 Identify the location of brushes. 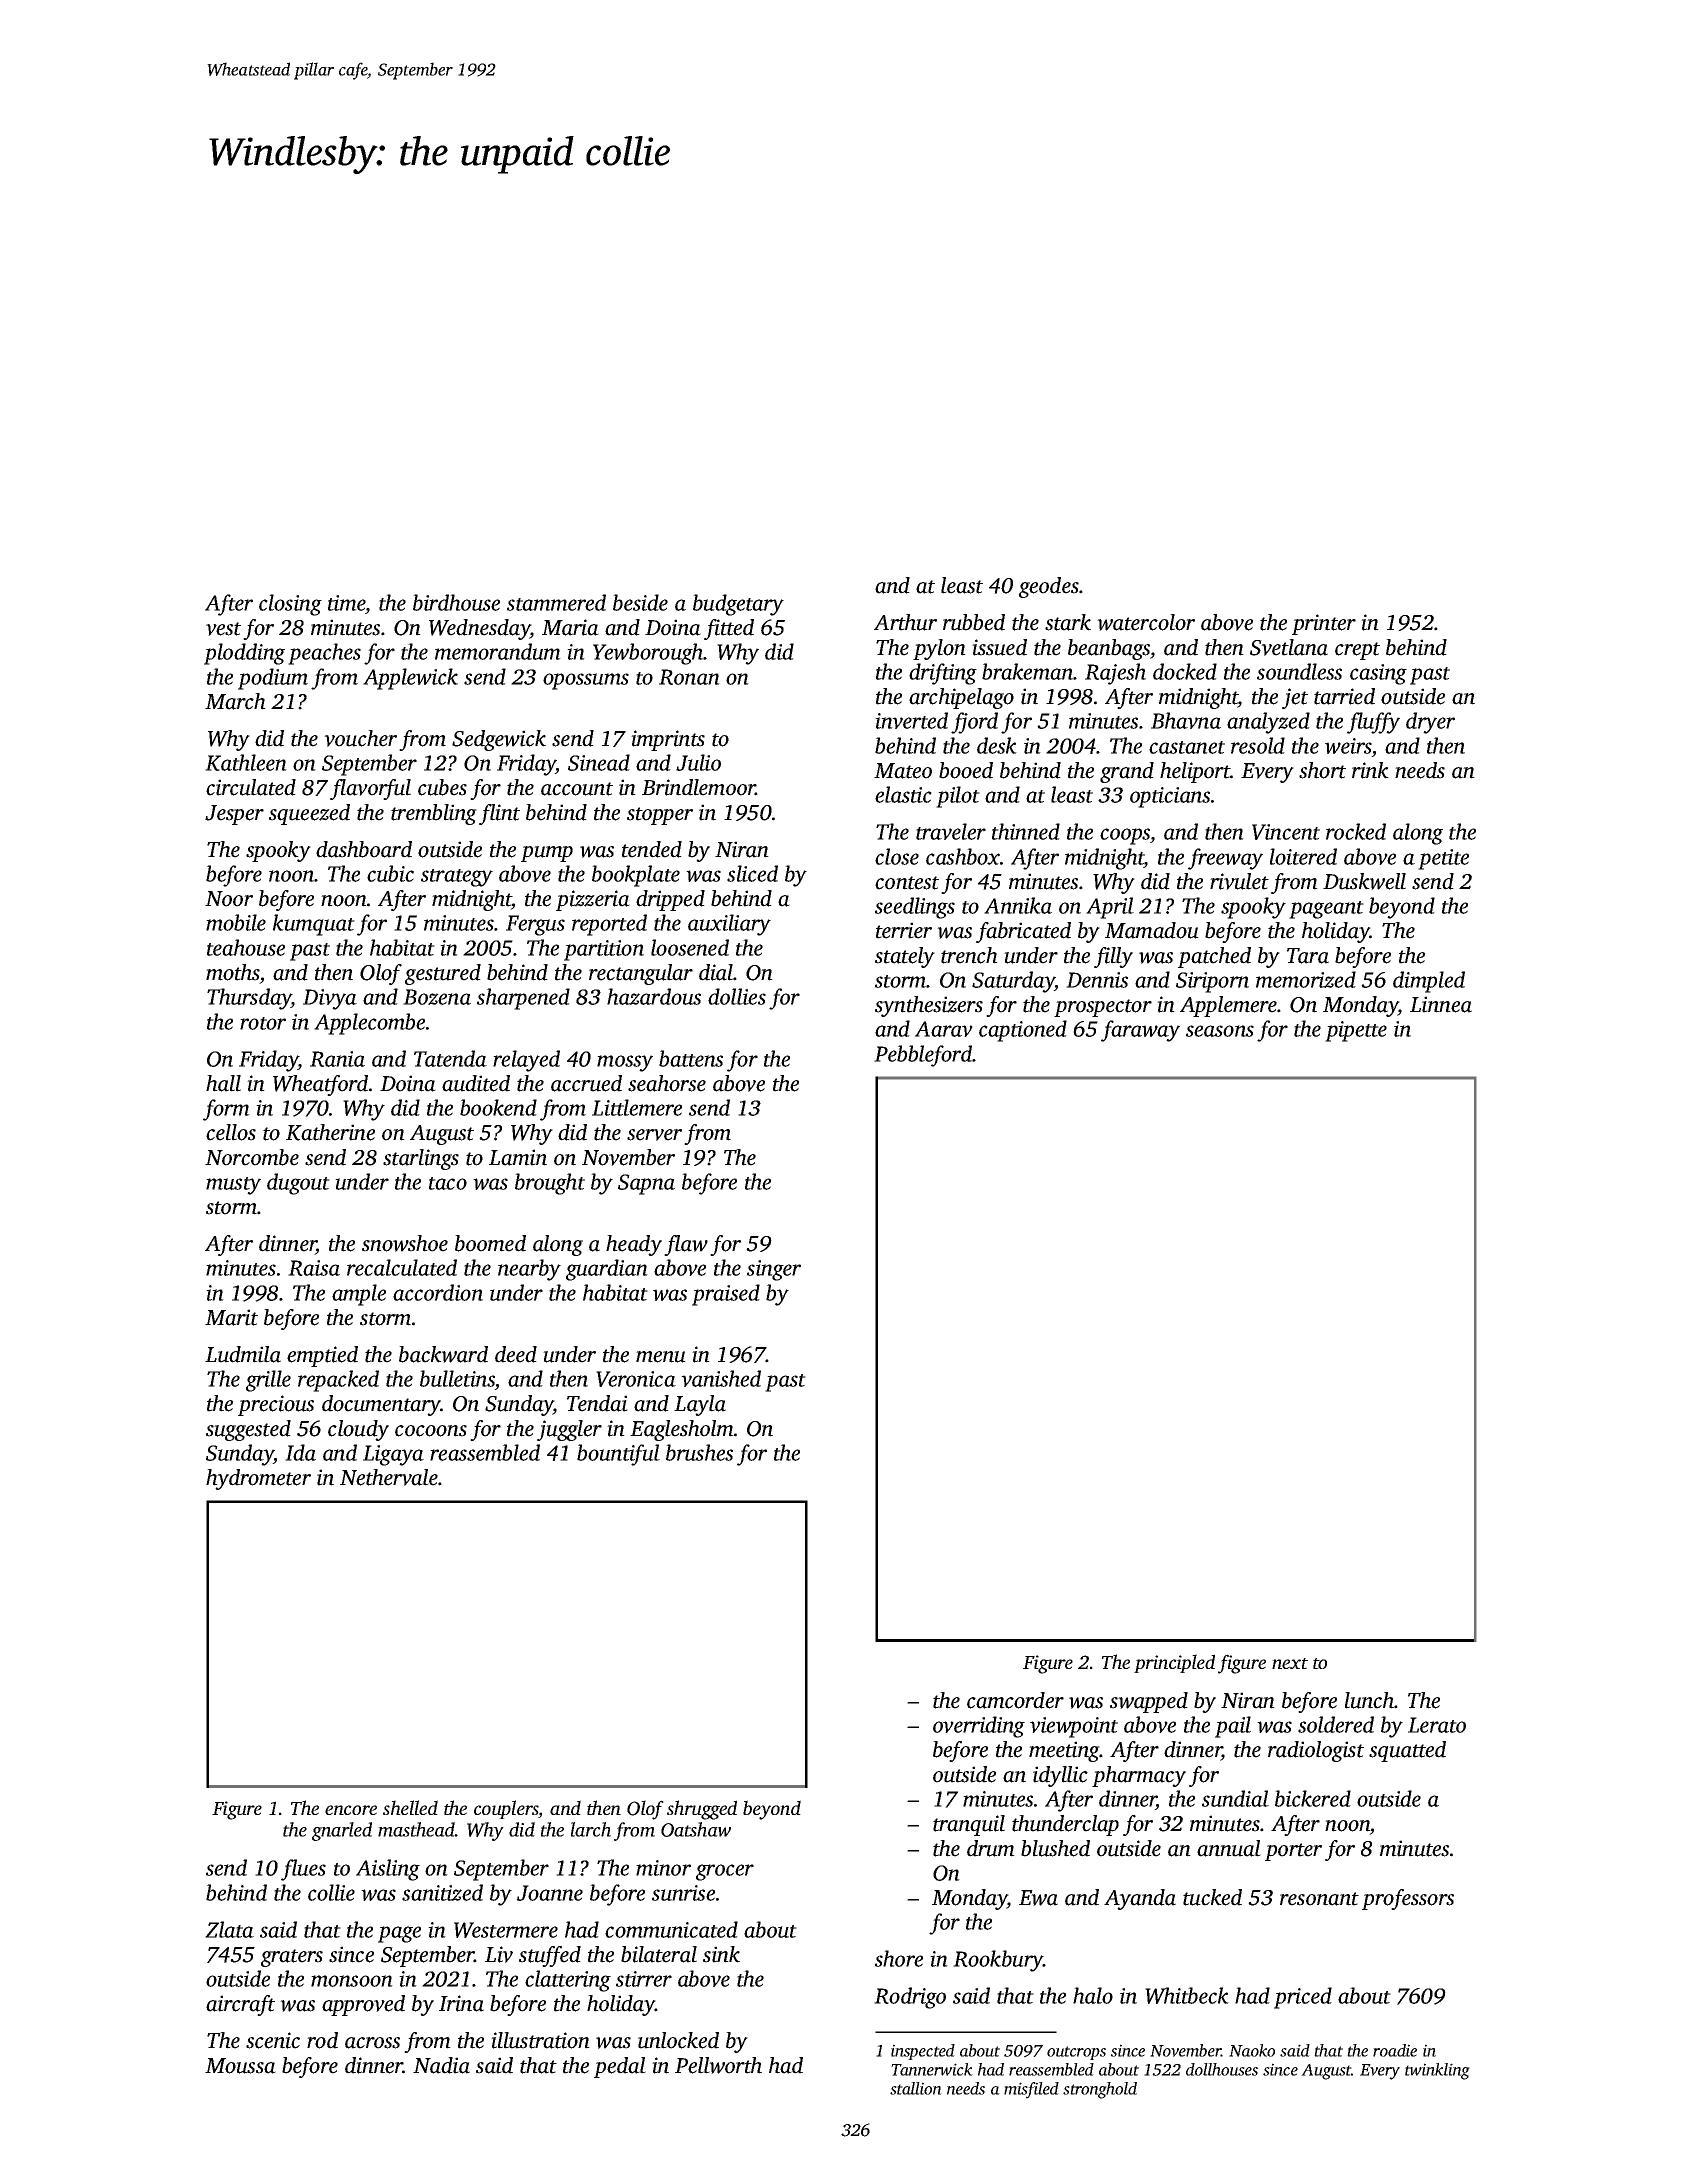
(699, 1452).
